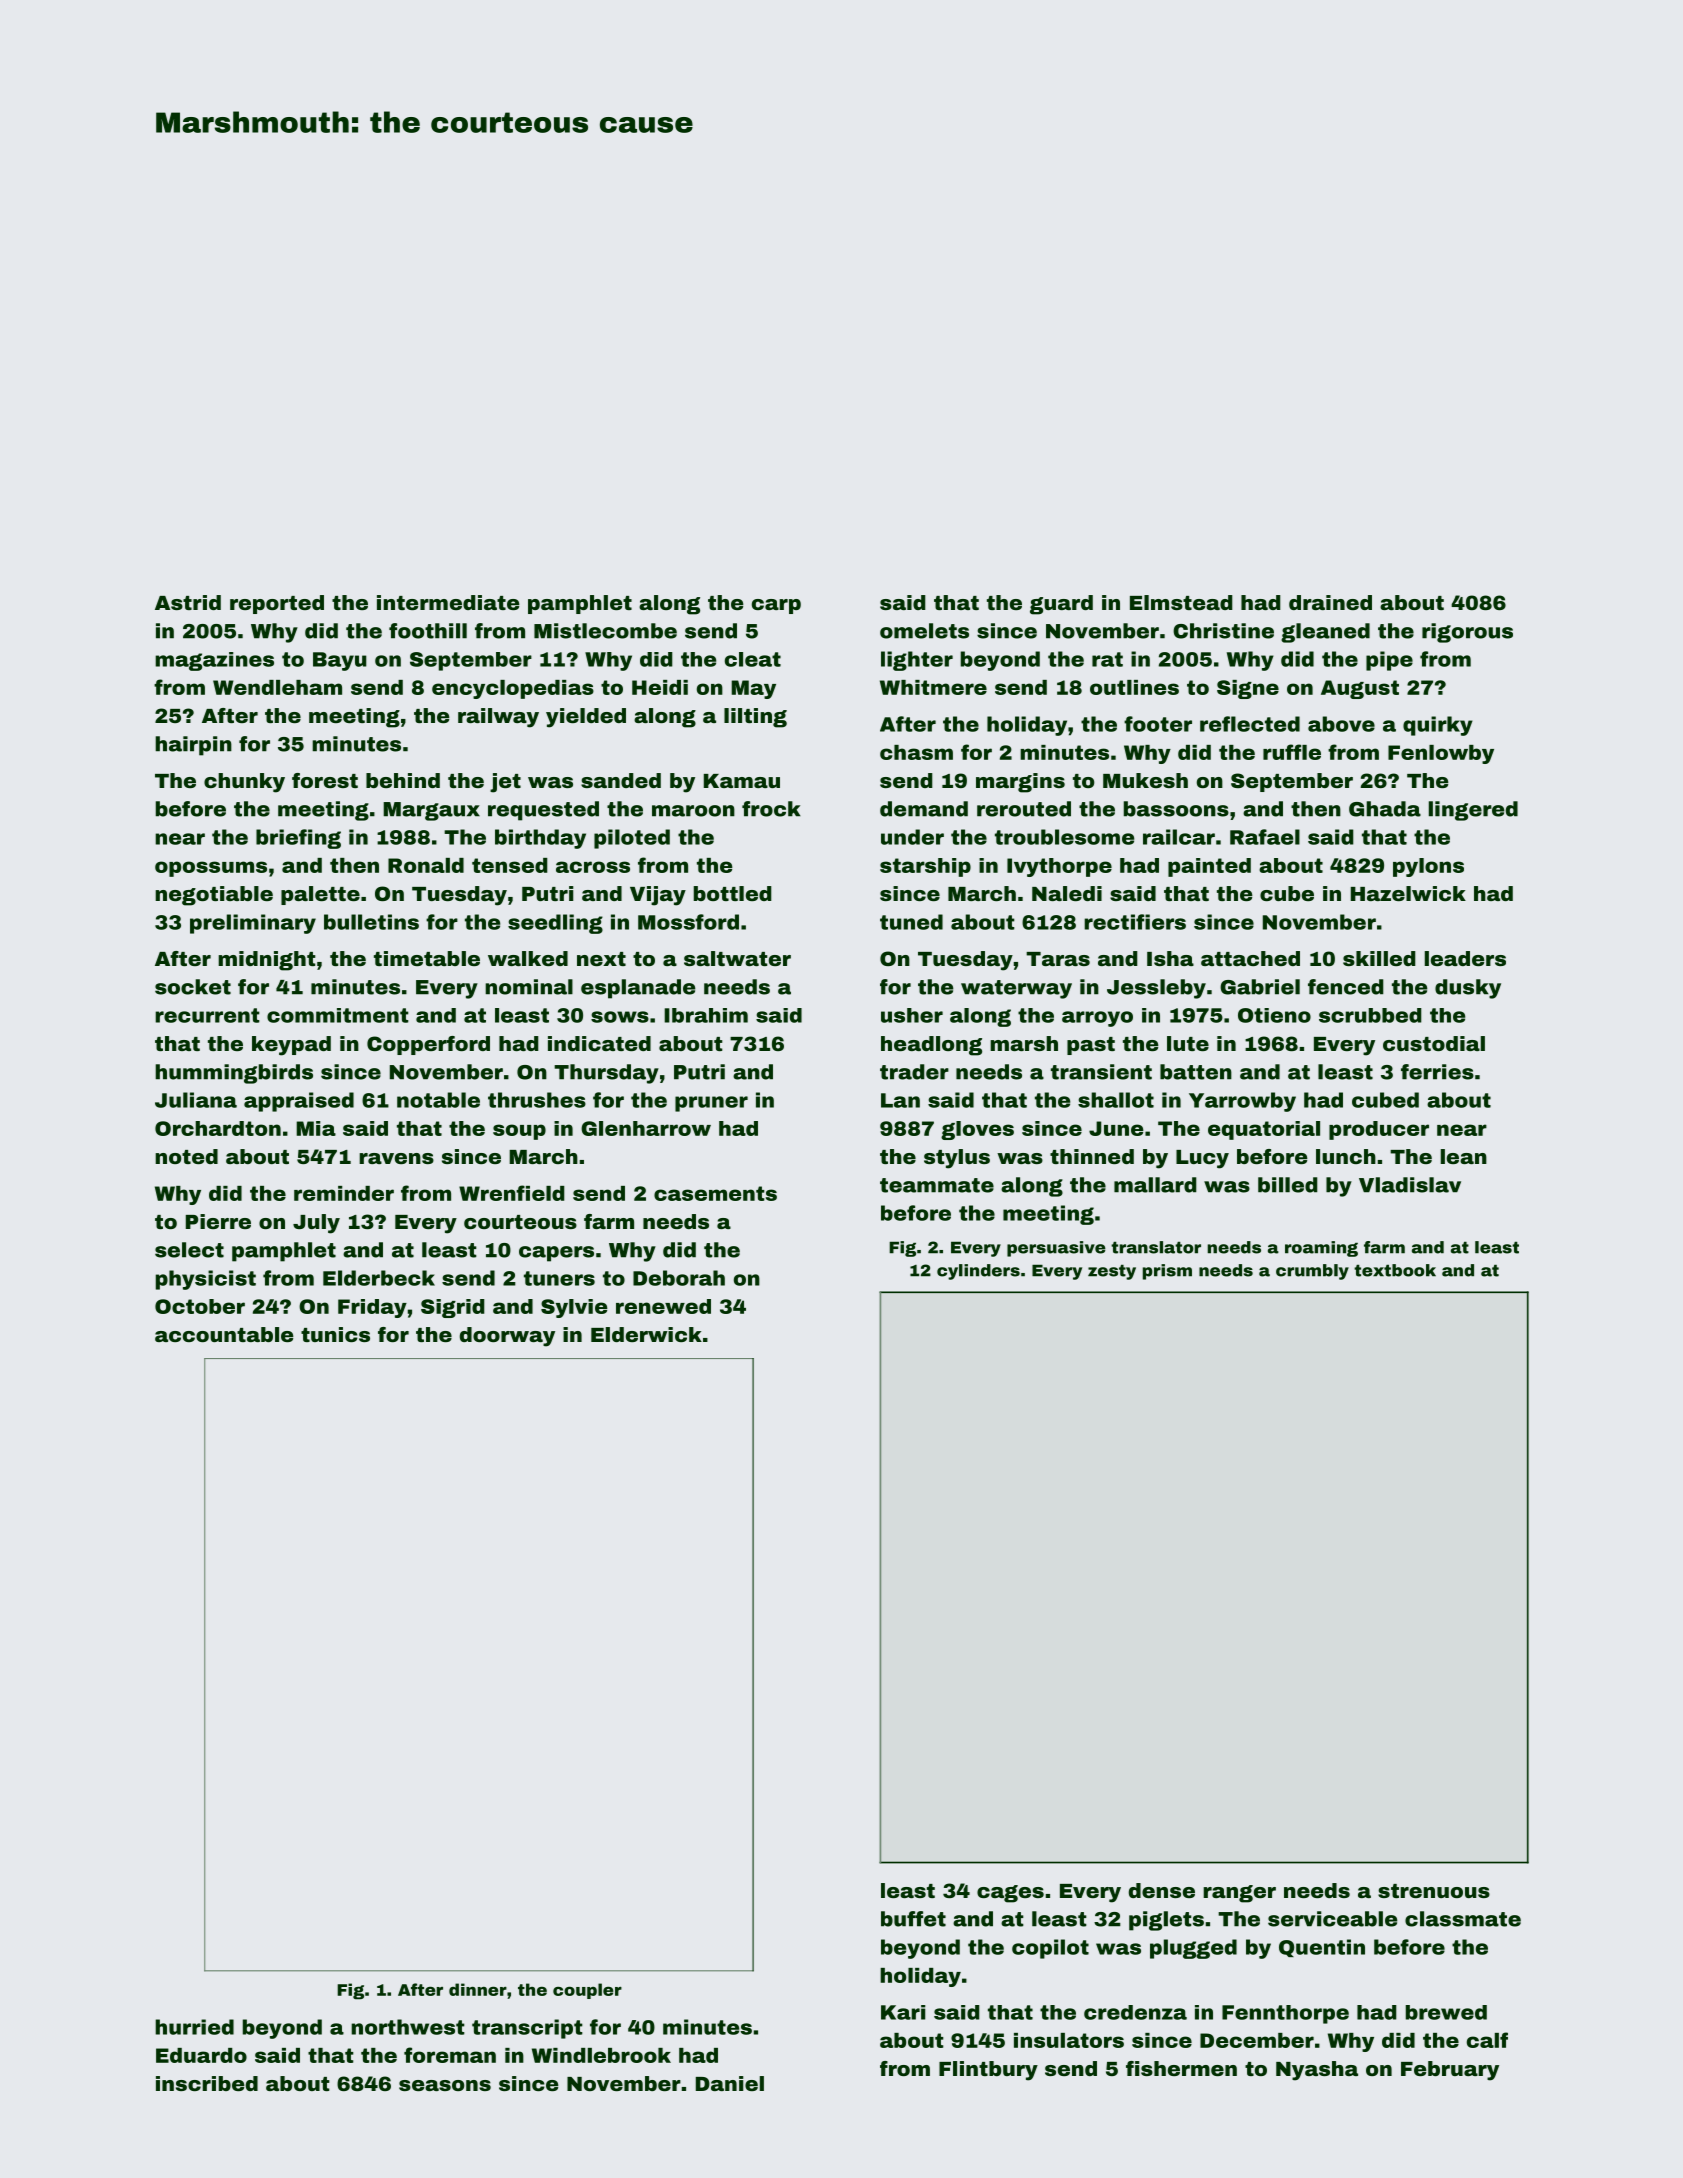 This screenshot has width=1683, height=2178. Describe the element at coordinates (1010, 1894) in the screenshot. I see `cages` at that location.
